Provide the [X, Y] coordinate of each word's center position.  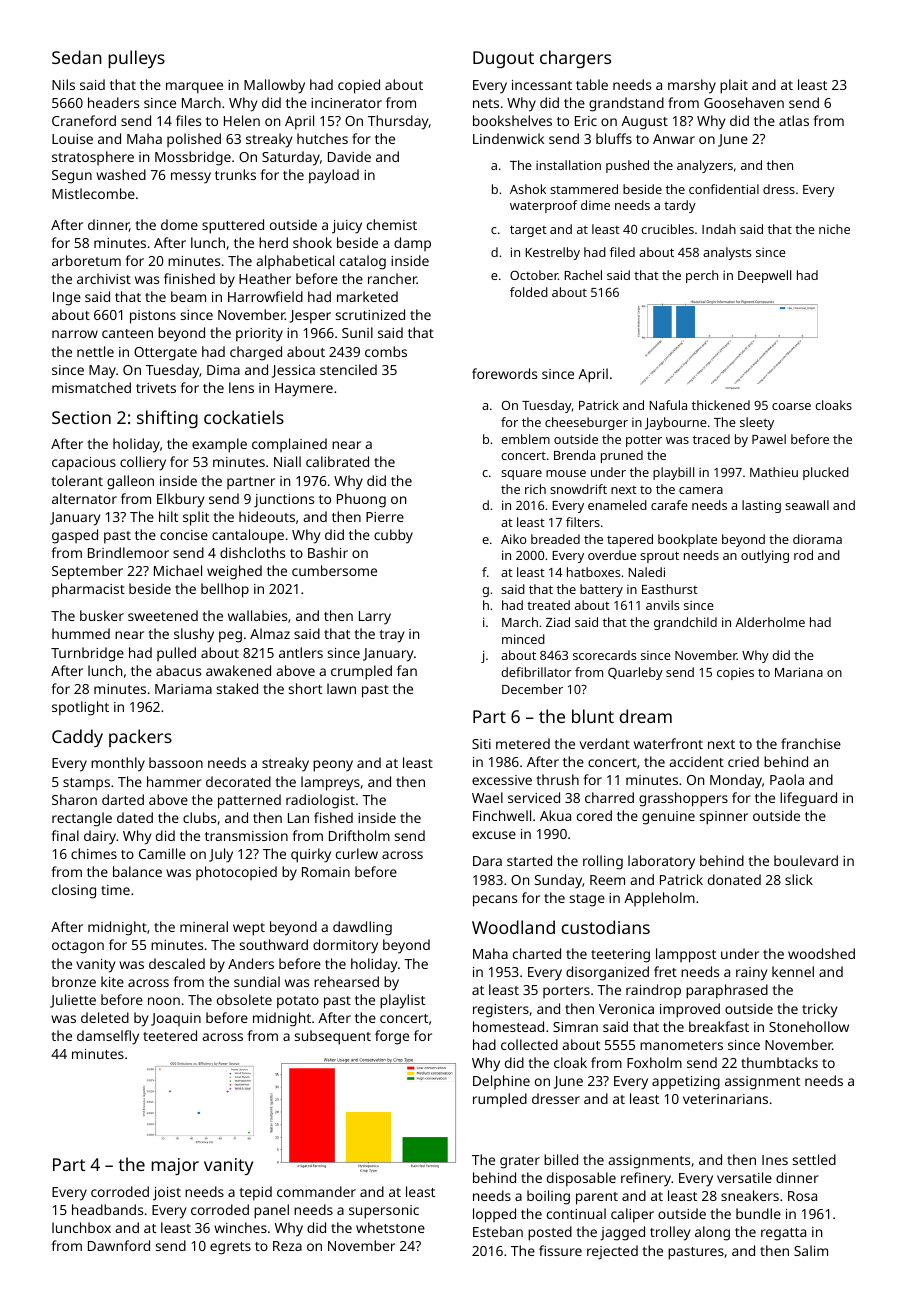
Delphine [501, 1082]
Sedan [77, 57]
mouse [566, 473]
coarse [791, 406]
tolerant [77, 480]
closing [74, 891]
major [175, 1166]
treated [548, 605]
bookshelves [512, 120]
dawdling [362, 928]
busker [102, 615]
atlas [794, 120]
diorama [817, 539]
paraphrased [727, 991]
